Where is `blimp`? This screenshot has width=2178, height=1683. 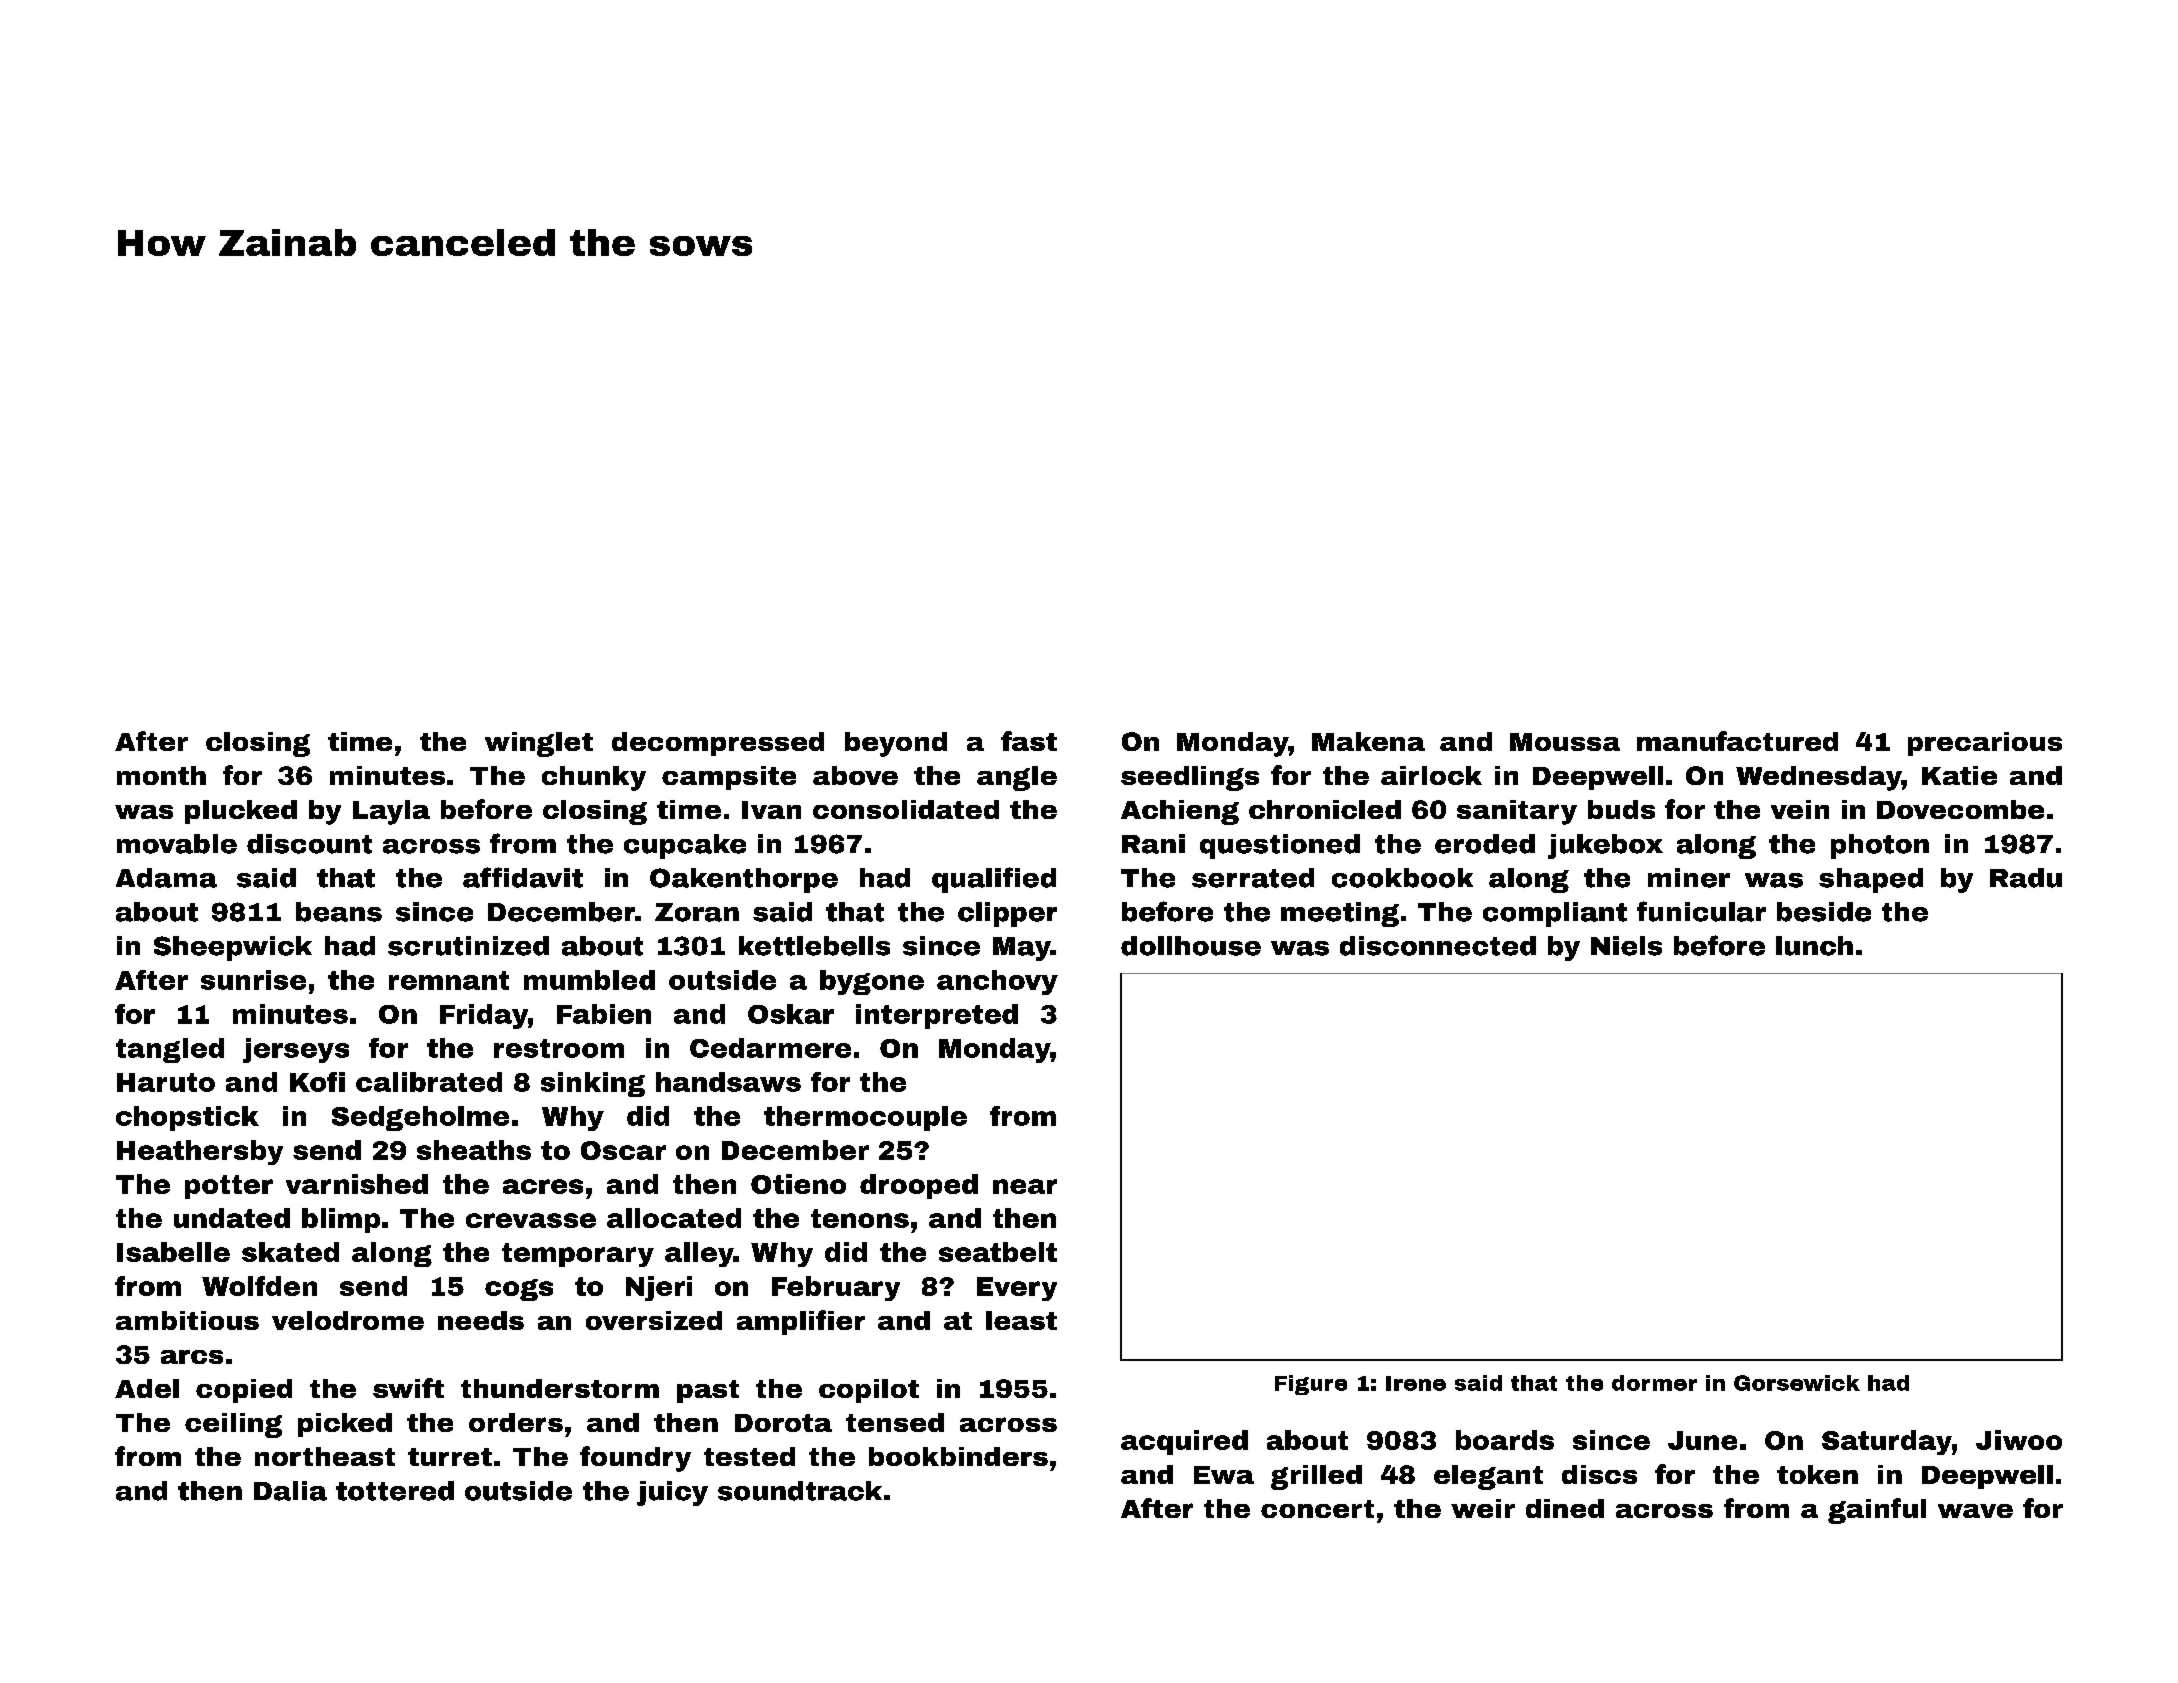
blimp is located at coordinates (341, 1220).
